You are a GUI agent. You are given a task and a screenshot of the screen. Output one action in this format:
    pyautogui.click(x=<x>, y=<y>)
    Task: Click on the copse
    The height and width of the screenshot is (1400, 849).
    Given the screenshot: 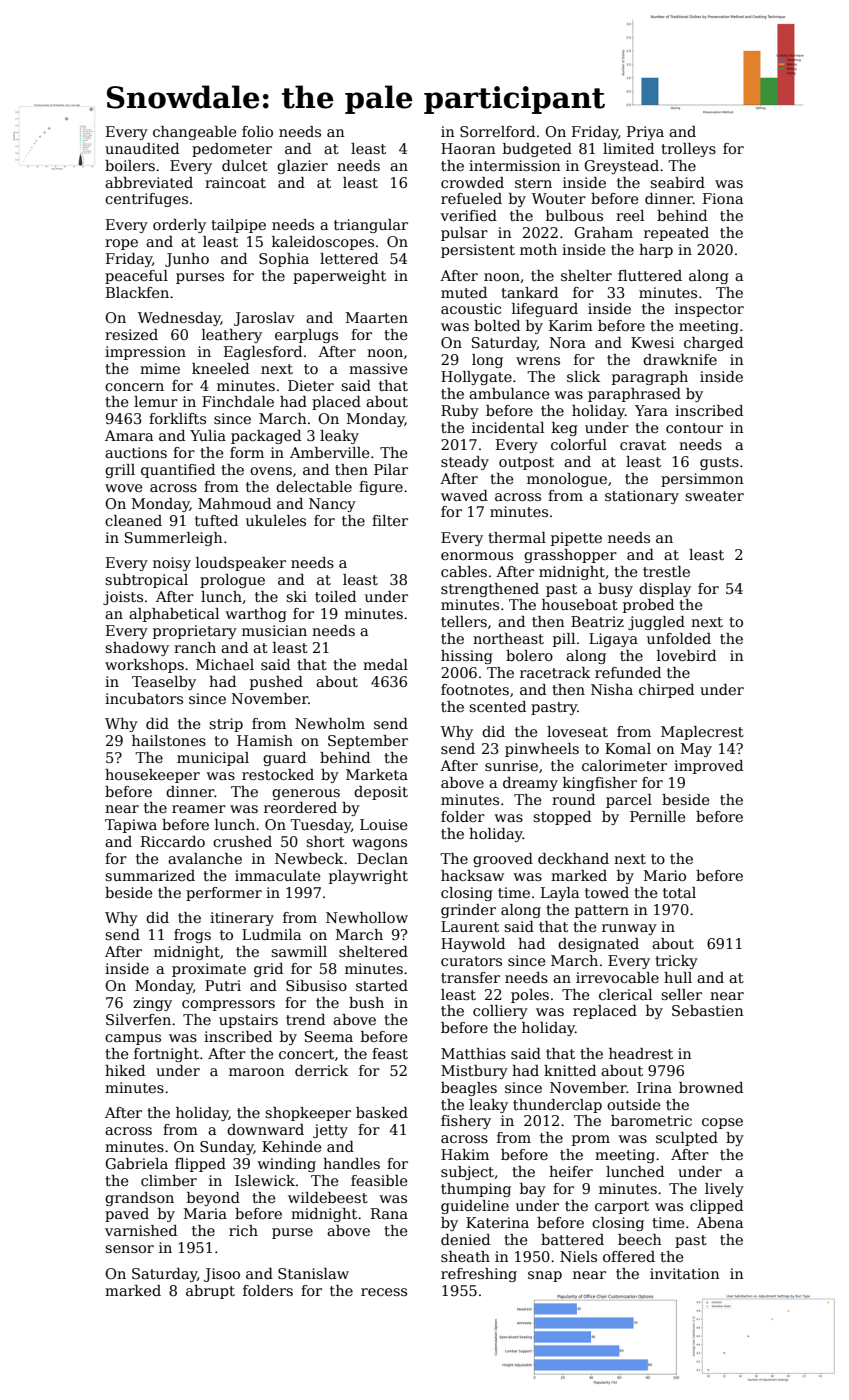 What is the action you would take?
    pyautogui.click(x=722, y=1123)
